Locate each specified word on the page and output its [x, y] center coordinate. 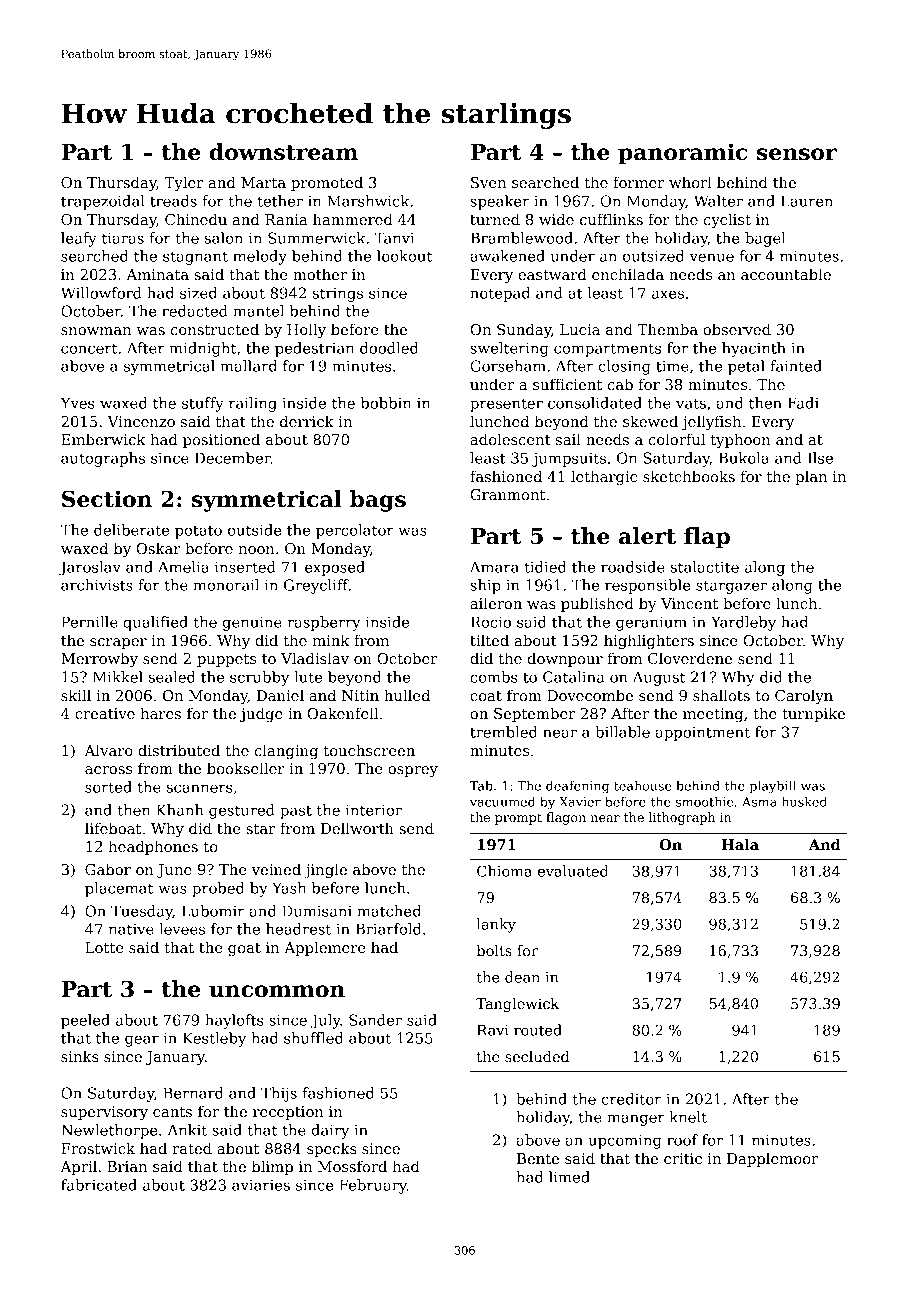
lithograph [682, 818]
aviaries [261, 1185]
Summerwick [316, 238]
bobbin [386, 403]
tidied [545, 567]
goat [244, 949]
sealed [172, 677]
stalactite [705, 567]
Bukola [744, 458]
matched [389, 911]
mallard [248, 366]
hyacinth [754, 349]
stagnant [195, 258]
